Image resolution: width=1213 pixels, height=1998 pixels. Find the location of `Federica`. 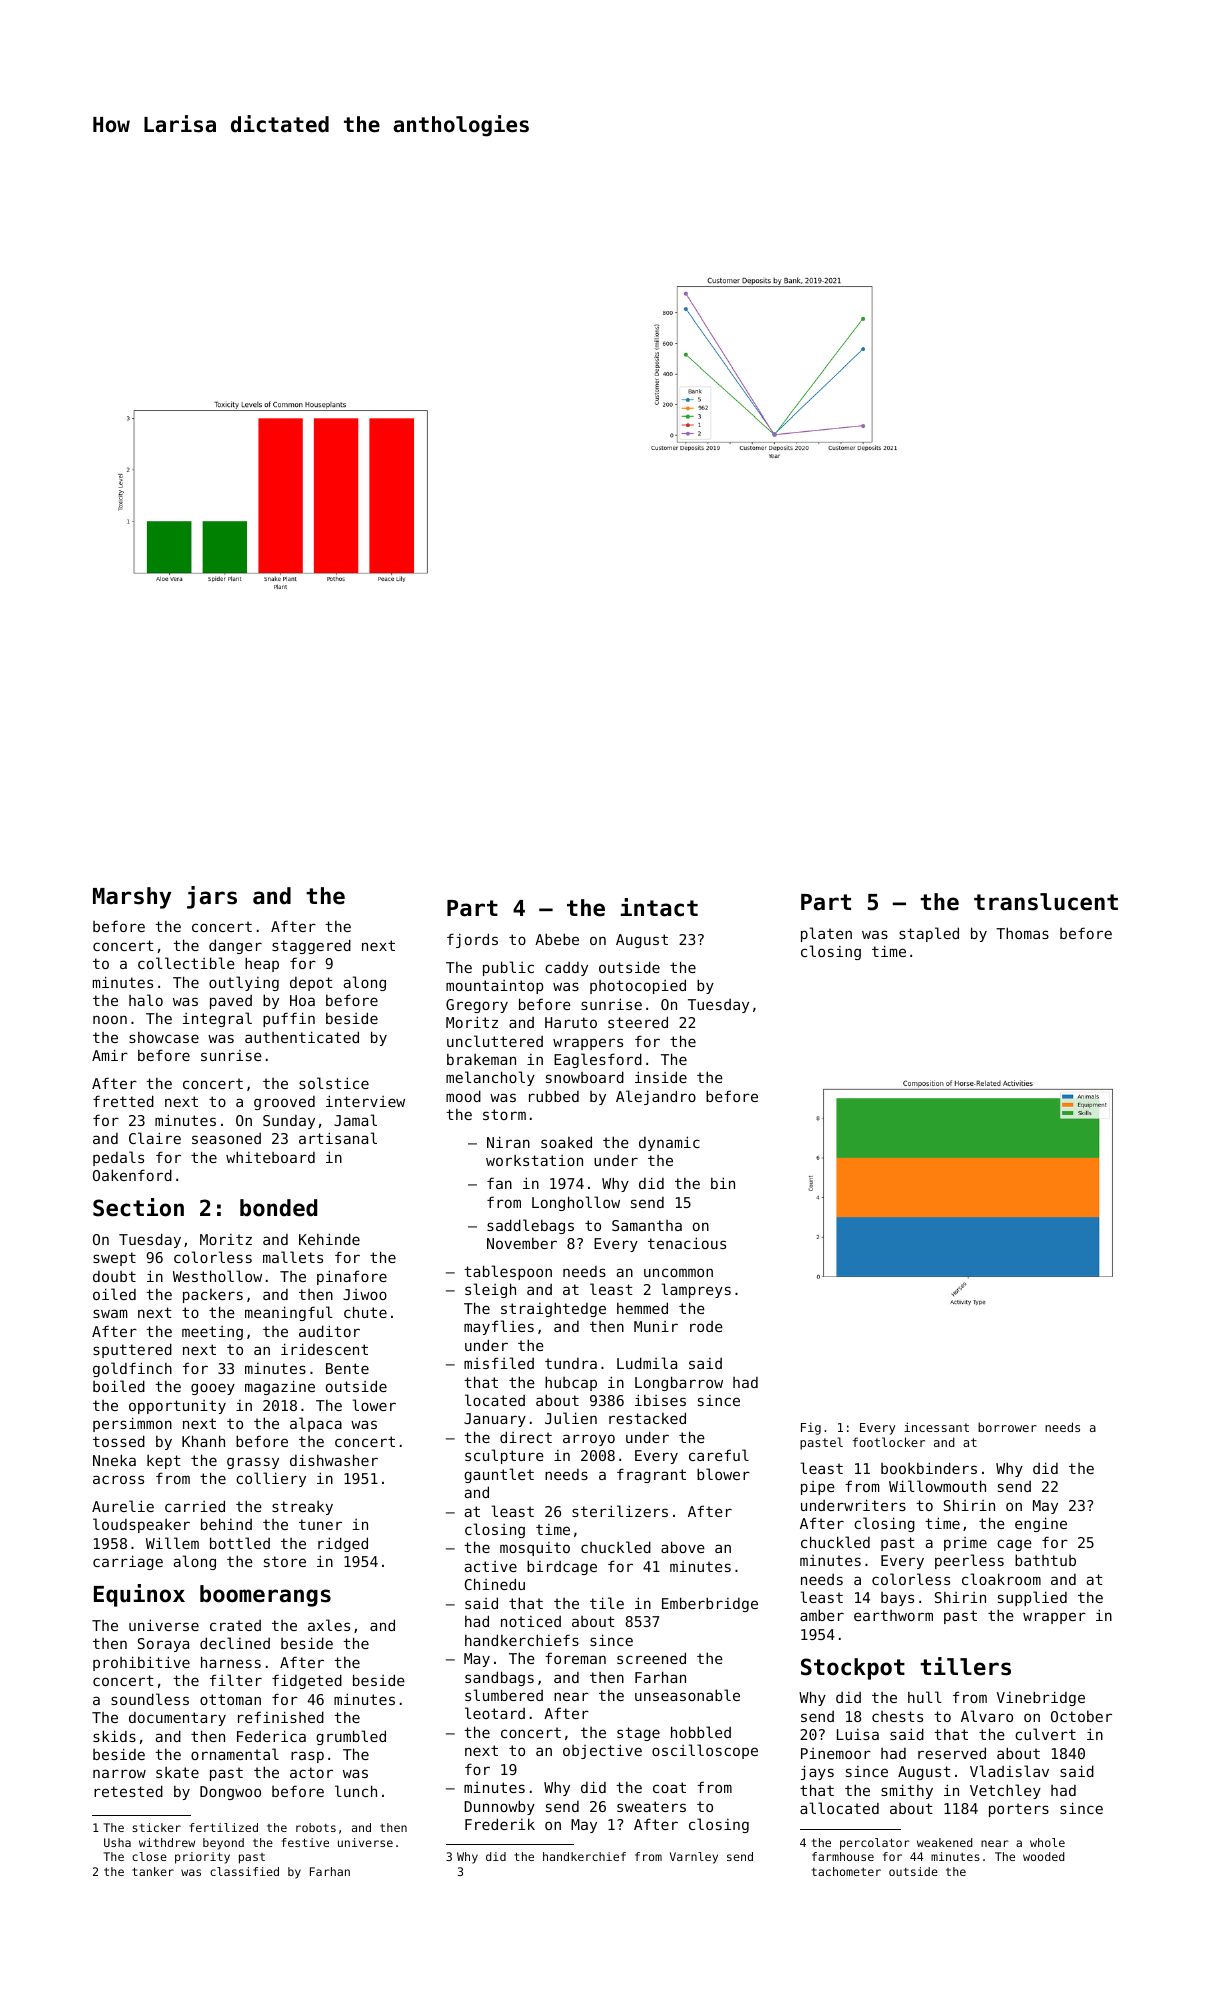

Federica is located at coordinates (271, 1736).
